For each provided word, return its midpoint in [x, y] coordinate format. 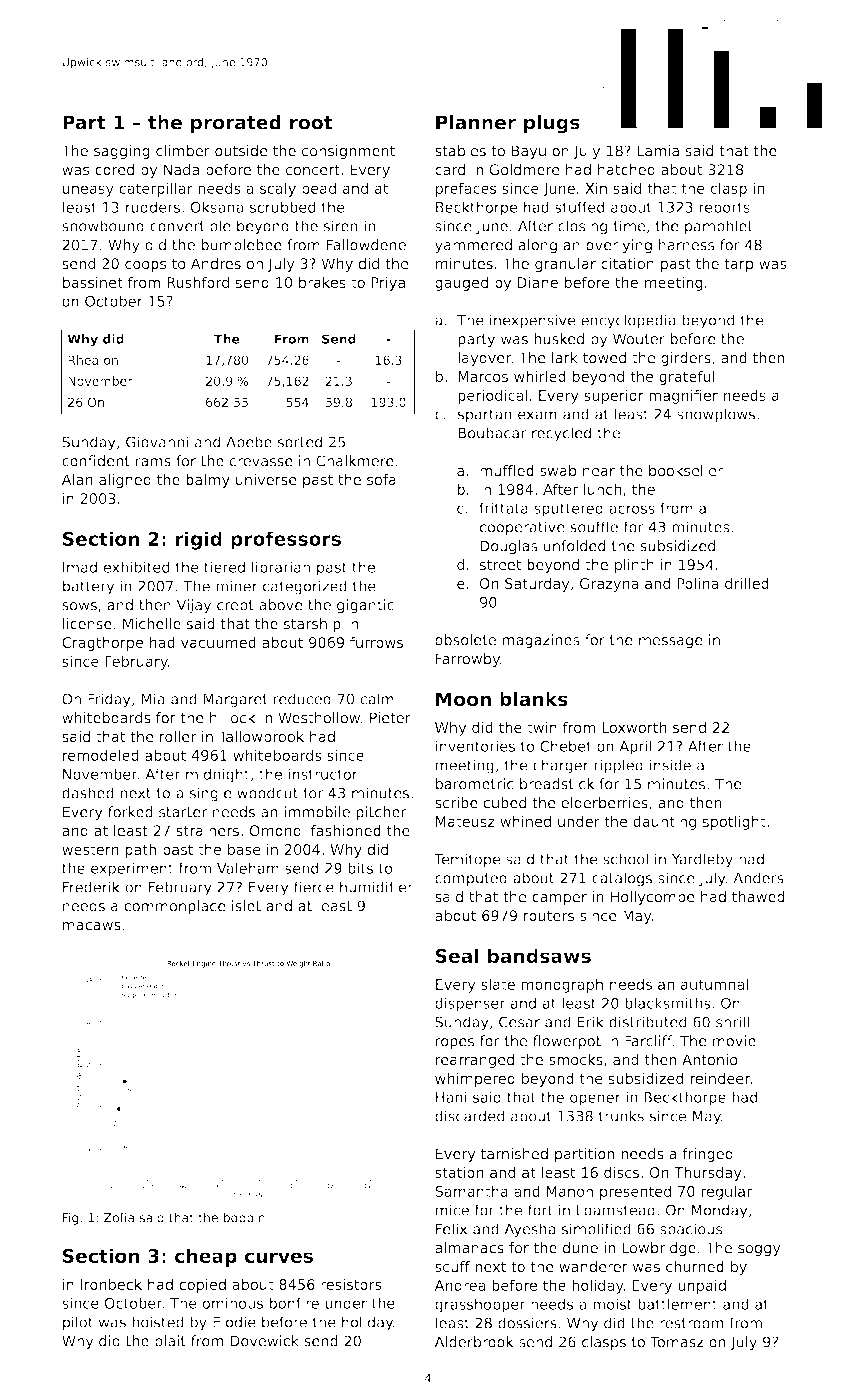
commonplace [175, 907]
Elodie [234, 1322]
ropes [455, 1044]
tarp [738, 265]
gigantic [365, 606]
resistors [351, 1284]
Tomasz [677, 1342]
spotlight [734, 823]
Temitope [467, 860]
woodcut [267, 793]
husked [559, 339]
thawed [758, 897]
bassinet [93, 282]
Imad [80, 567]
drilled [747, 583]
